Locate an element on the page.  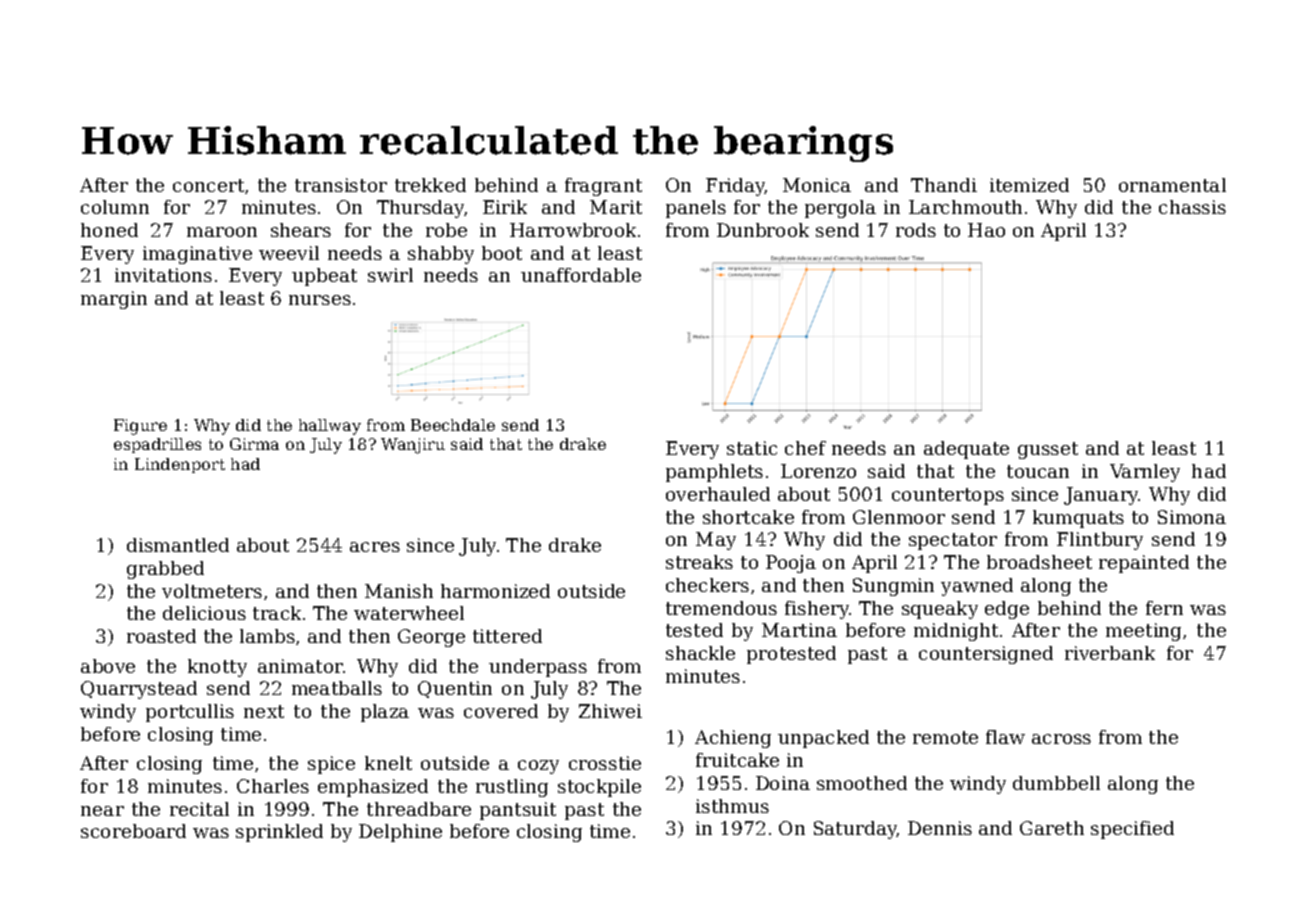
gusset is located at coordinates (1048, 450).
